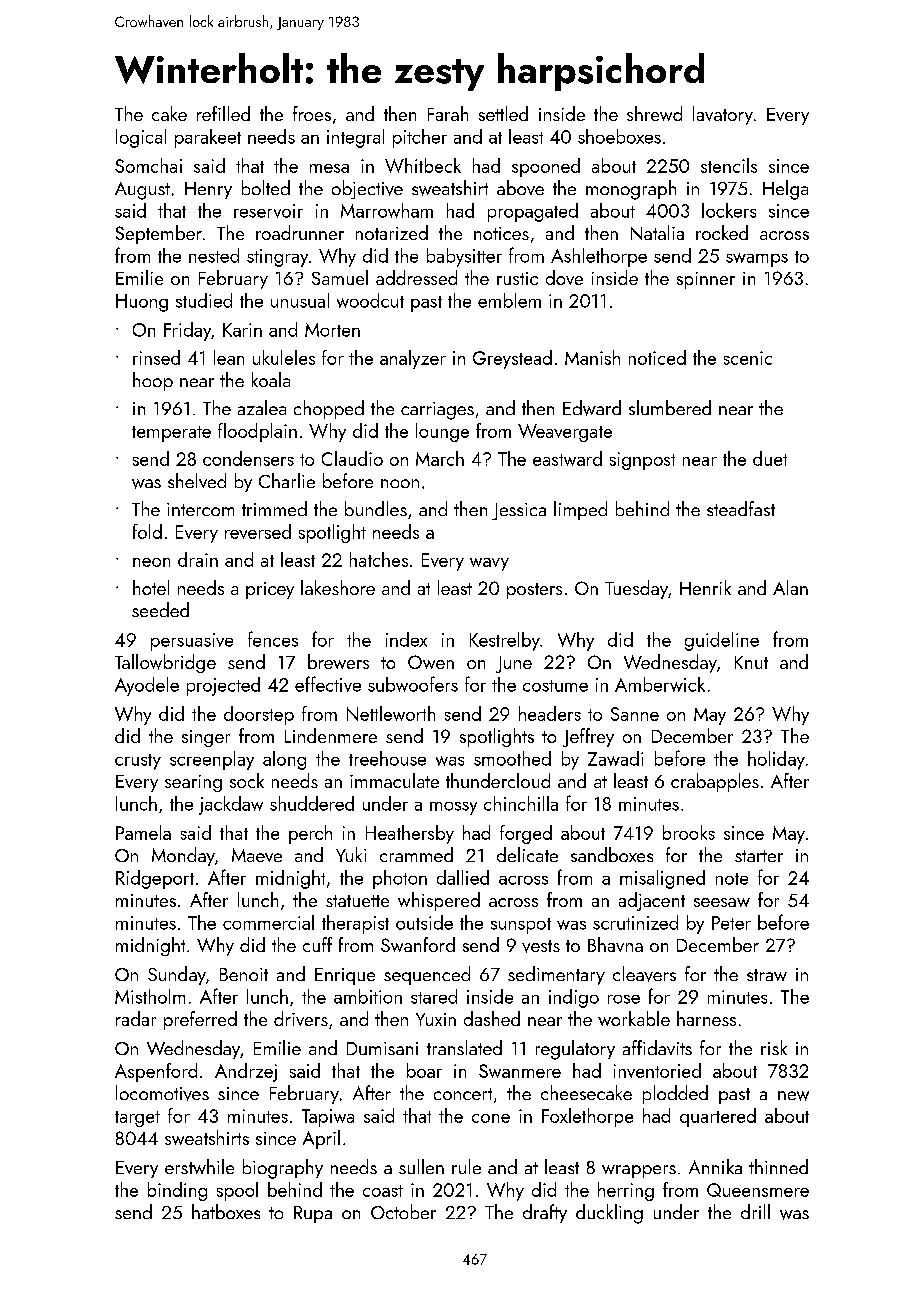 This screenshot has width=924, height=1308. I want to click on Sanne, so click(635, 714).
